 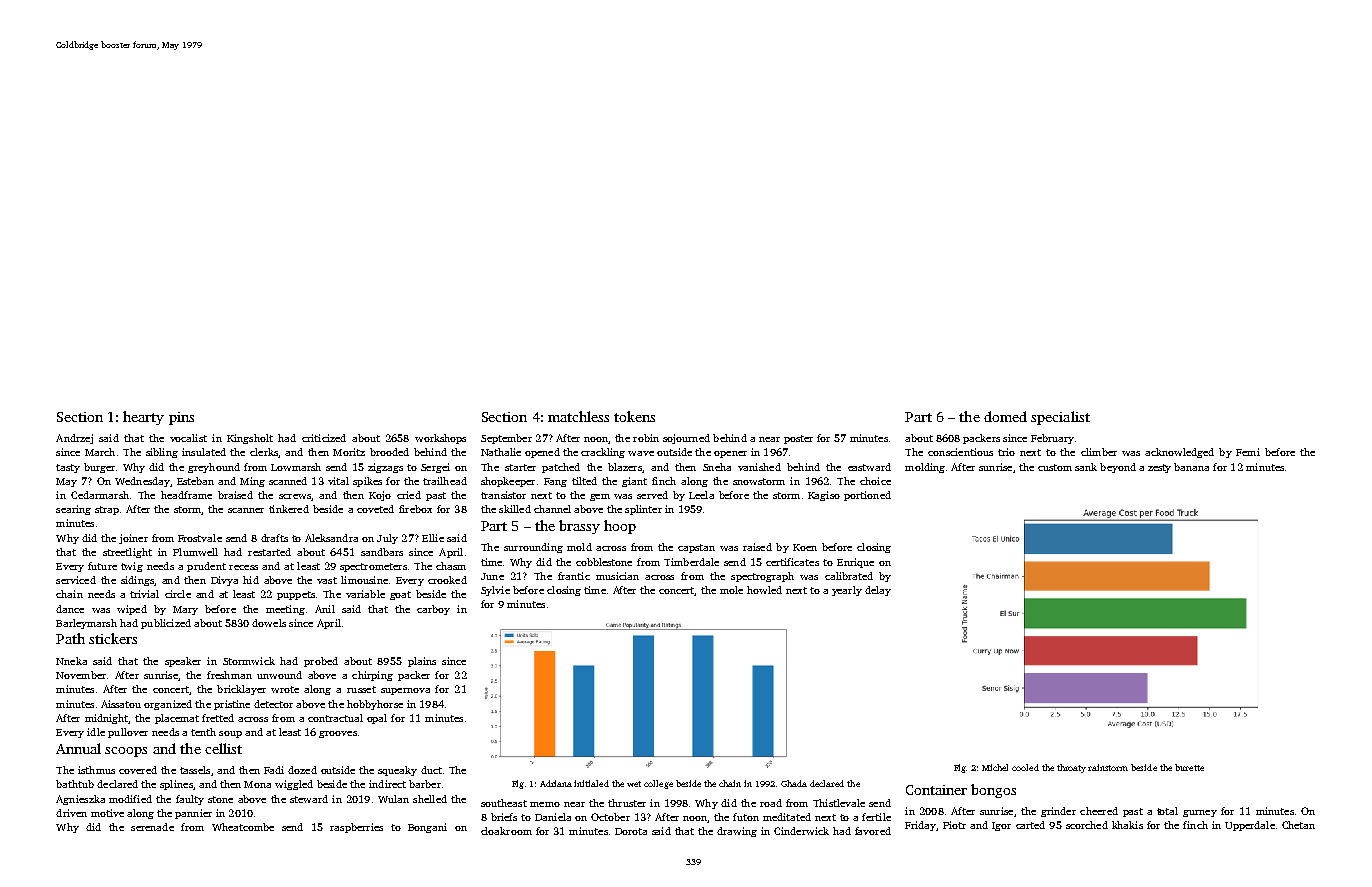 What do you see at coordinates (578, 416) in the screenshot?
I see `matchless` at bounding box center [578, 416].
